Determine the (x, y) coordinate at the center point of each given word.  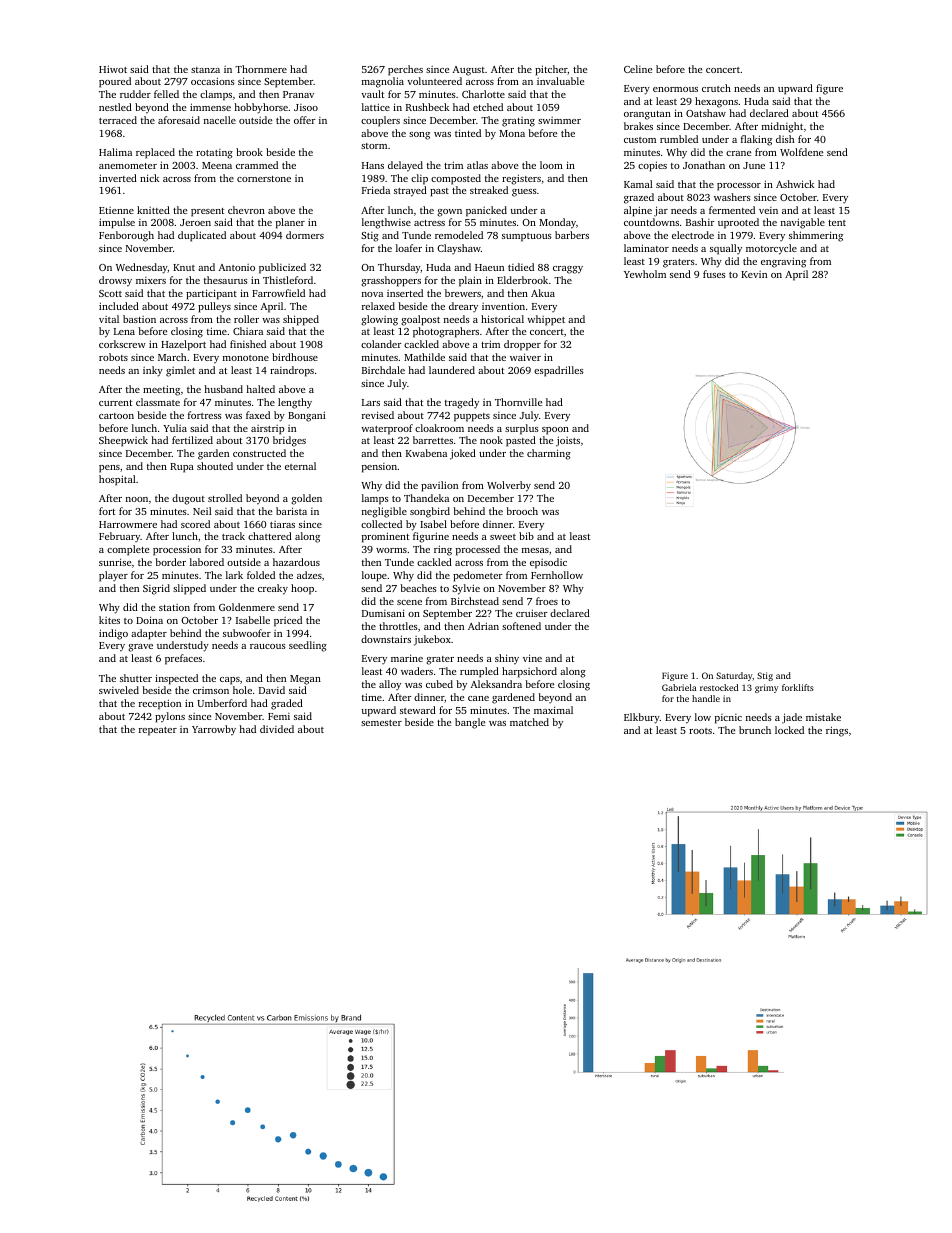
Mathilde (424, 357)
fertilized (192, 440)
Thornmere (261, 69)
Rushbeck (427, 107)
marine (407, 658)
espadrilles (559, 371)
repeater (158, 731)
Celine (638, 69)
